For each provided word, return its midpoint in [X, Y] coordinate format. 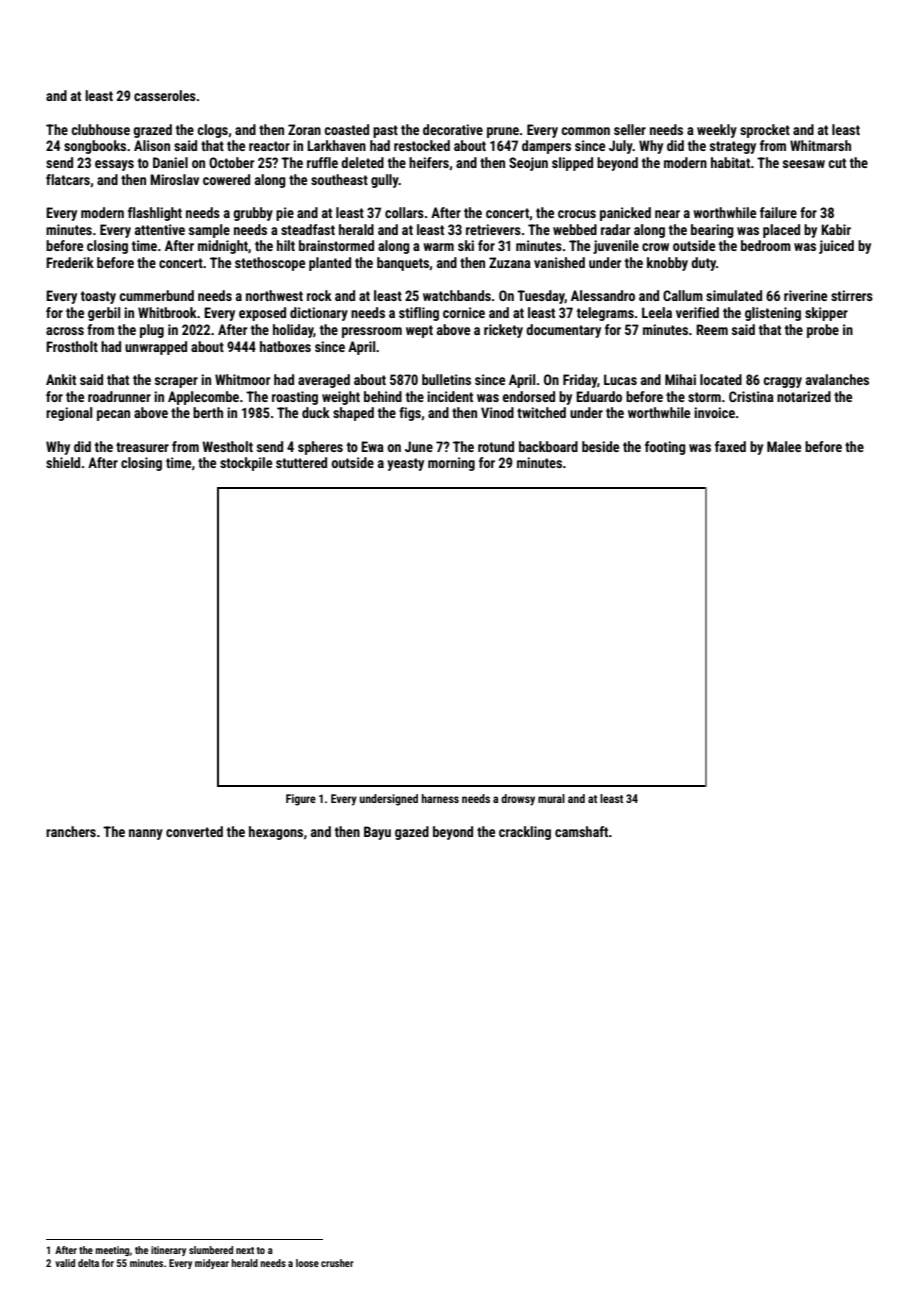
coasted [346, 129]
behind [383, 396]
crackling [525, 833]
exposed [262, 314]
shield [63, 462]
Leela [657, 312]
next [245, 1250]
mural [551, 798]
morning [451, 464]
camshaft [581, 831]
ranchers [71, 831]
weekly [717, 131]
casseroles [165, 95]
